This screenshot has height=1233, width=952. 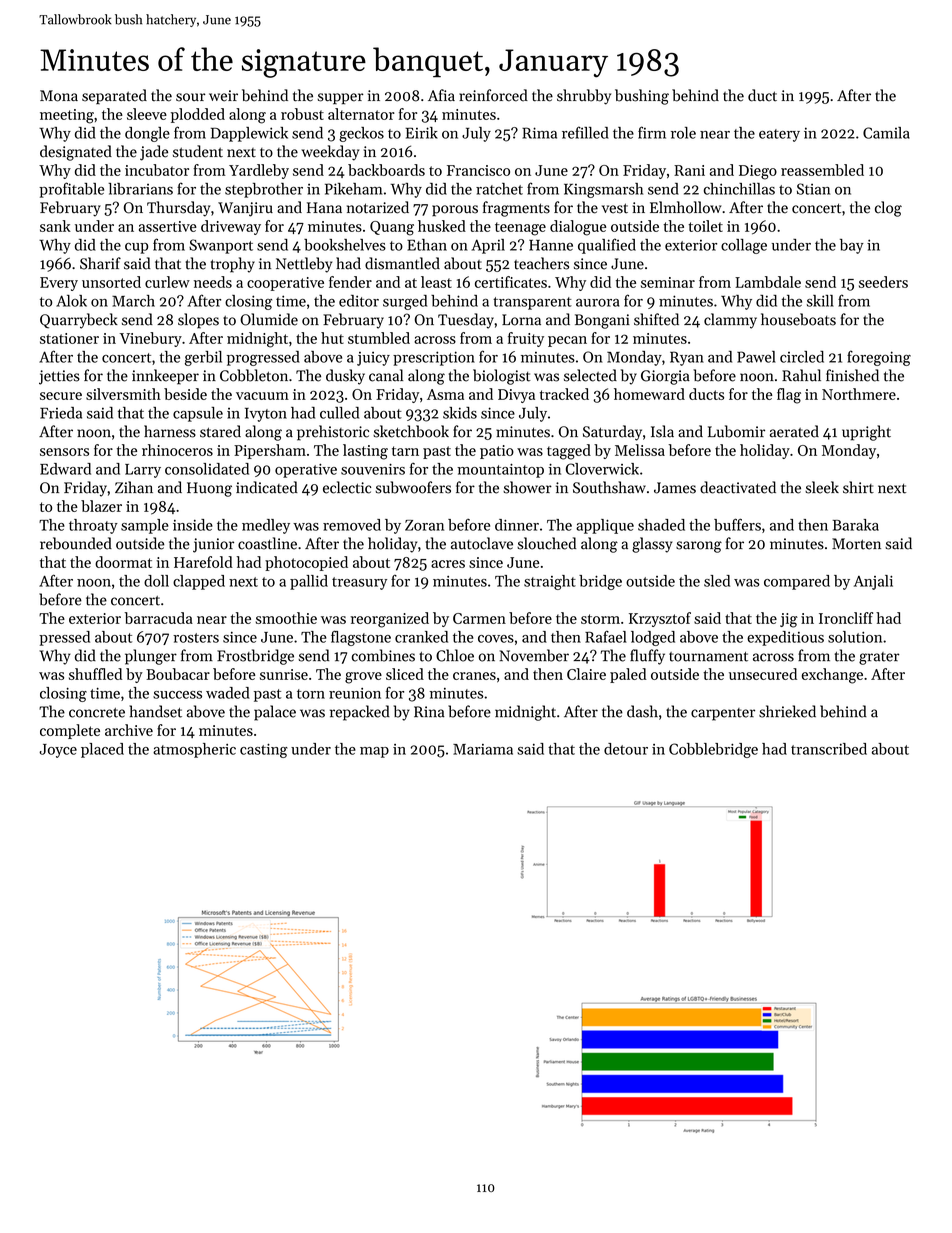 I want to click on Asma, so click(x=445, y=394).
